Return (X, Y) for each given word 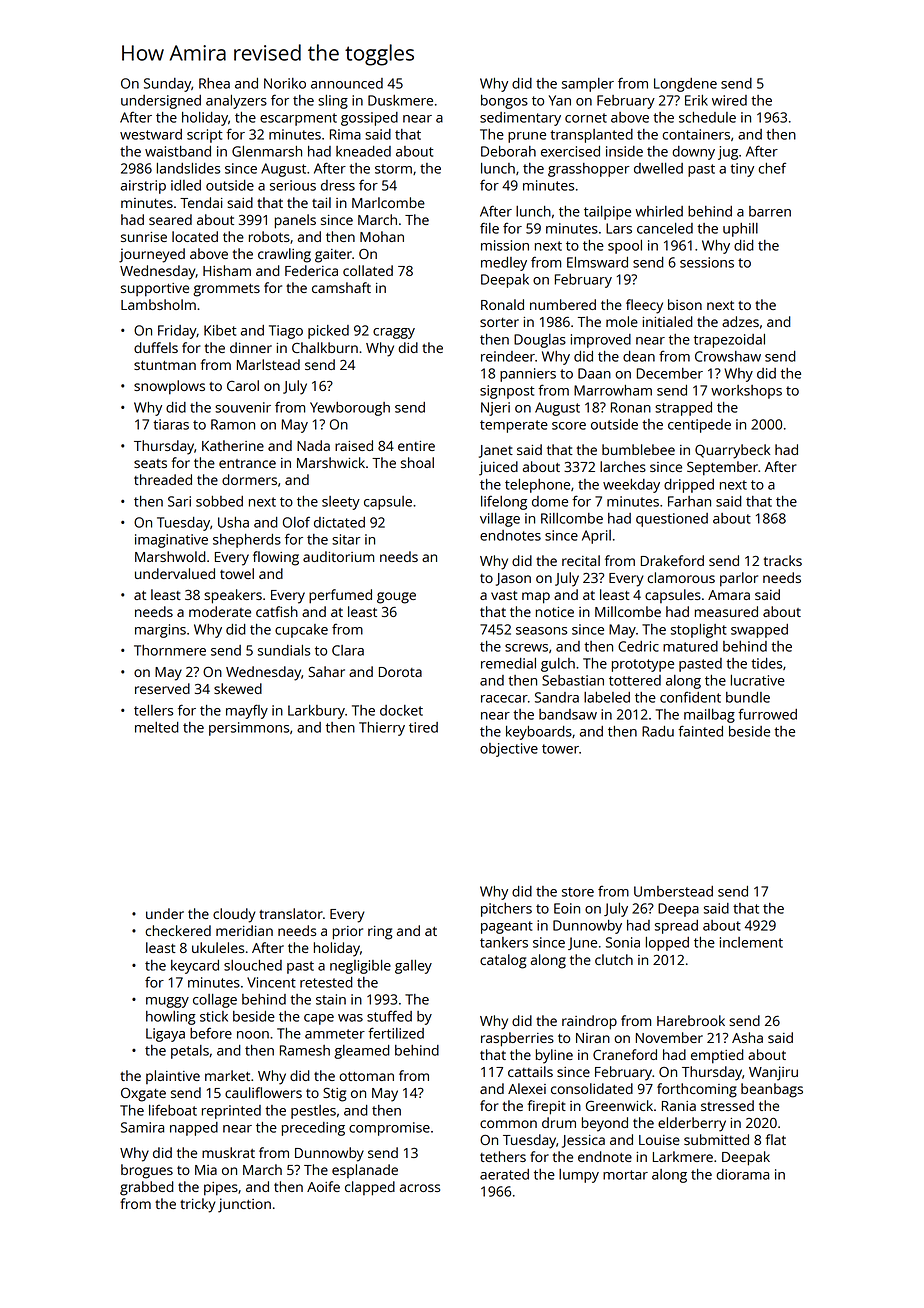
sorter (499, 322)
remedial (508, 663)
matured (690, 646)
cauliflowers (263, 1092)
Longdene (685, 85)
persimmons (249, 729)
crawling (284, 255)
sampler (588, 85)
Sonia (623, 942)
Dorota (400, 672)
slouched (253, 965)
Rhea (214, 83)
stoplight (699, 631)
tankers (504, 942)
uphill (740, 230)
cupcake (301, 631)
